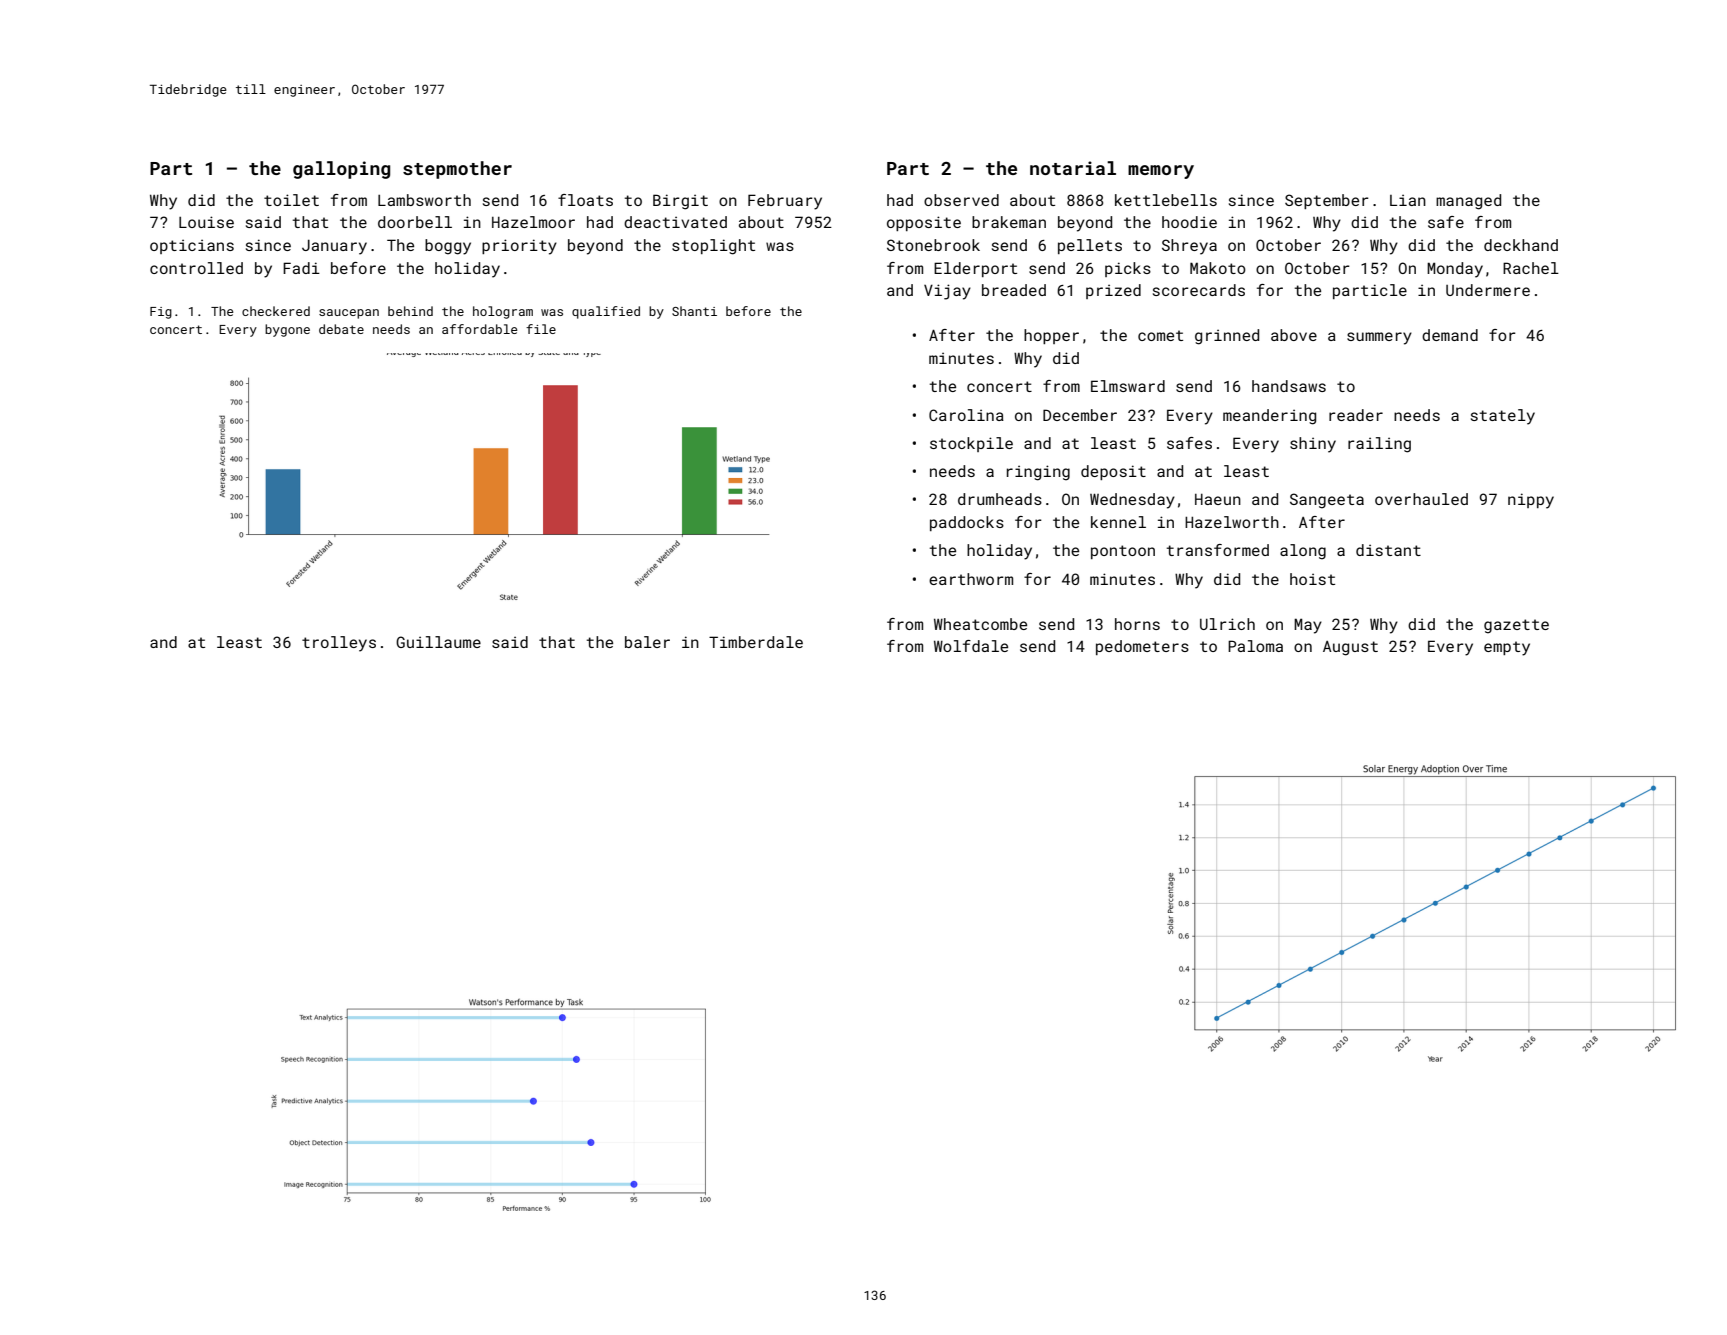 The image size is (1727, 1335). What do you see at coordinates (961, 200) in the screenshot?
I see `observed` at bounding box center [961, 200].
